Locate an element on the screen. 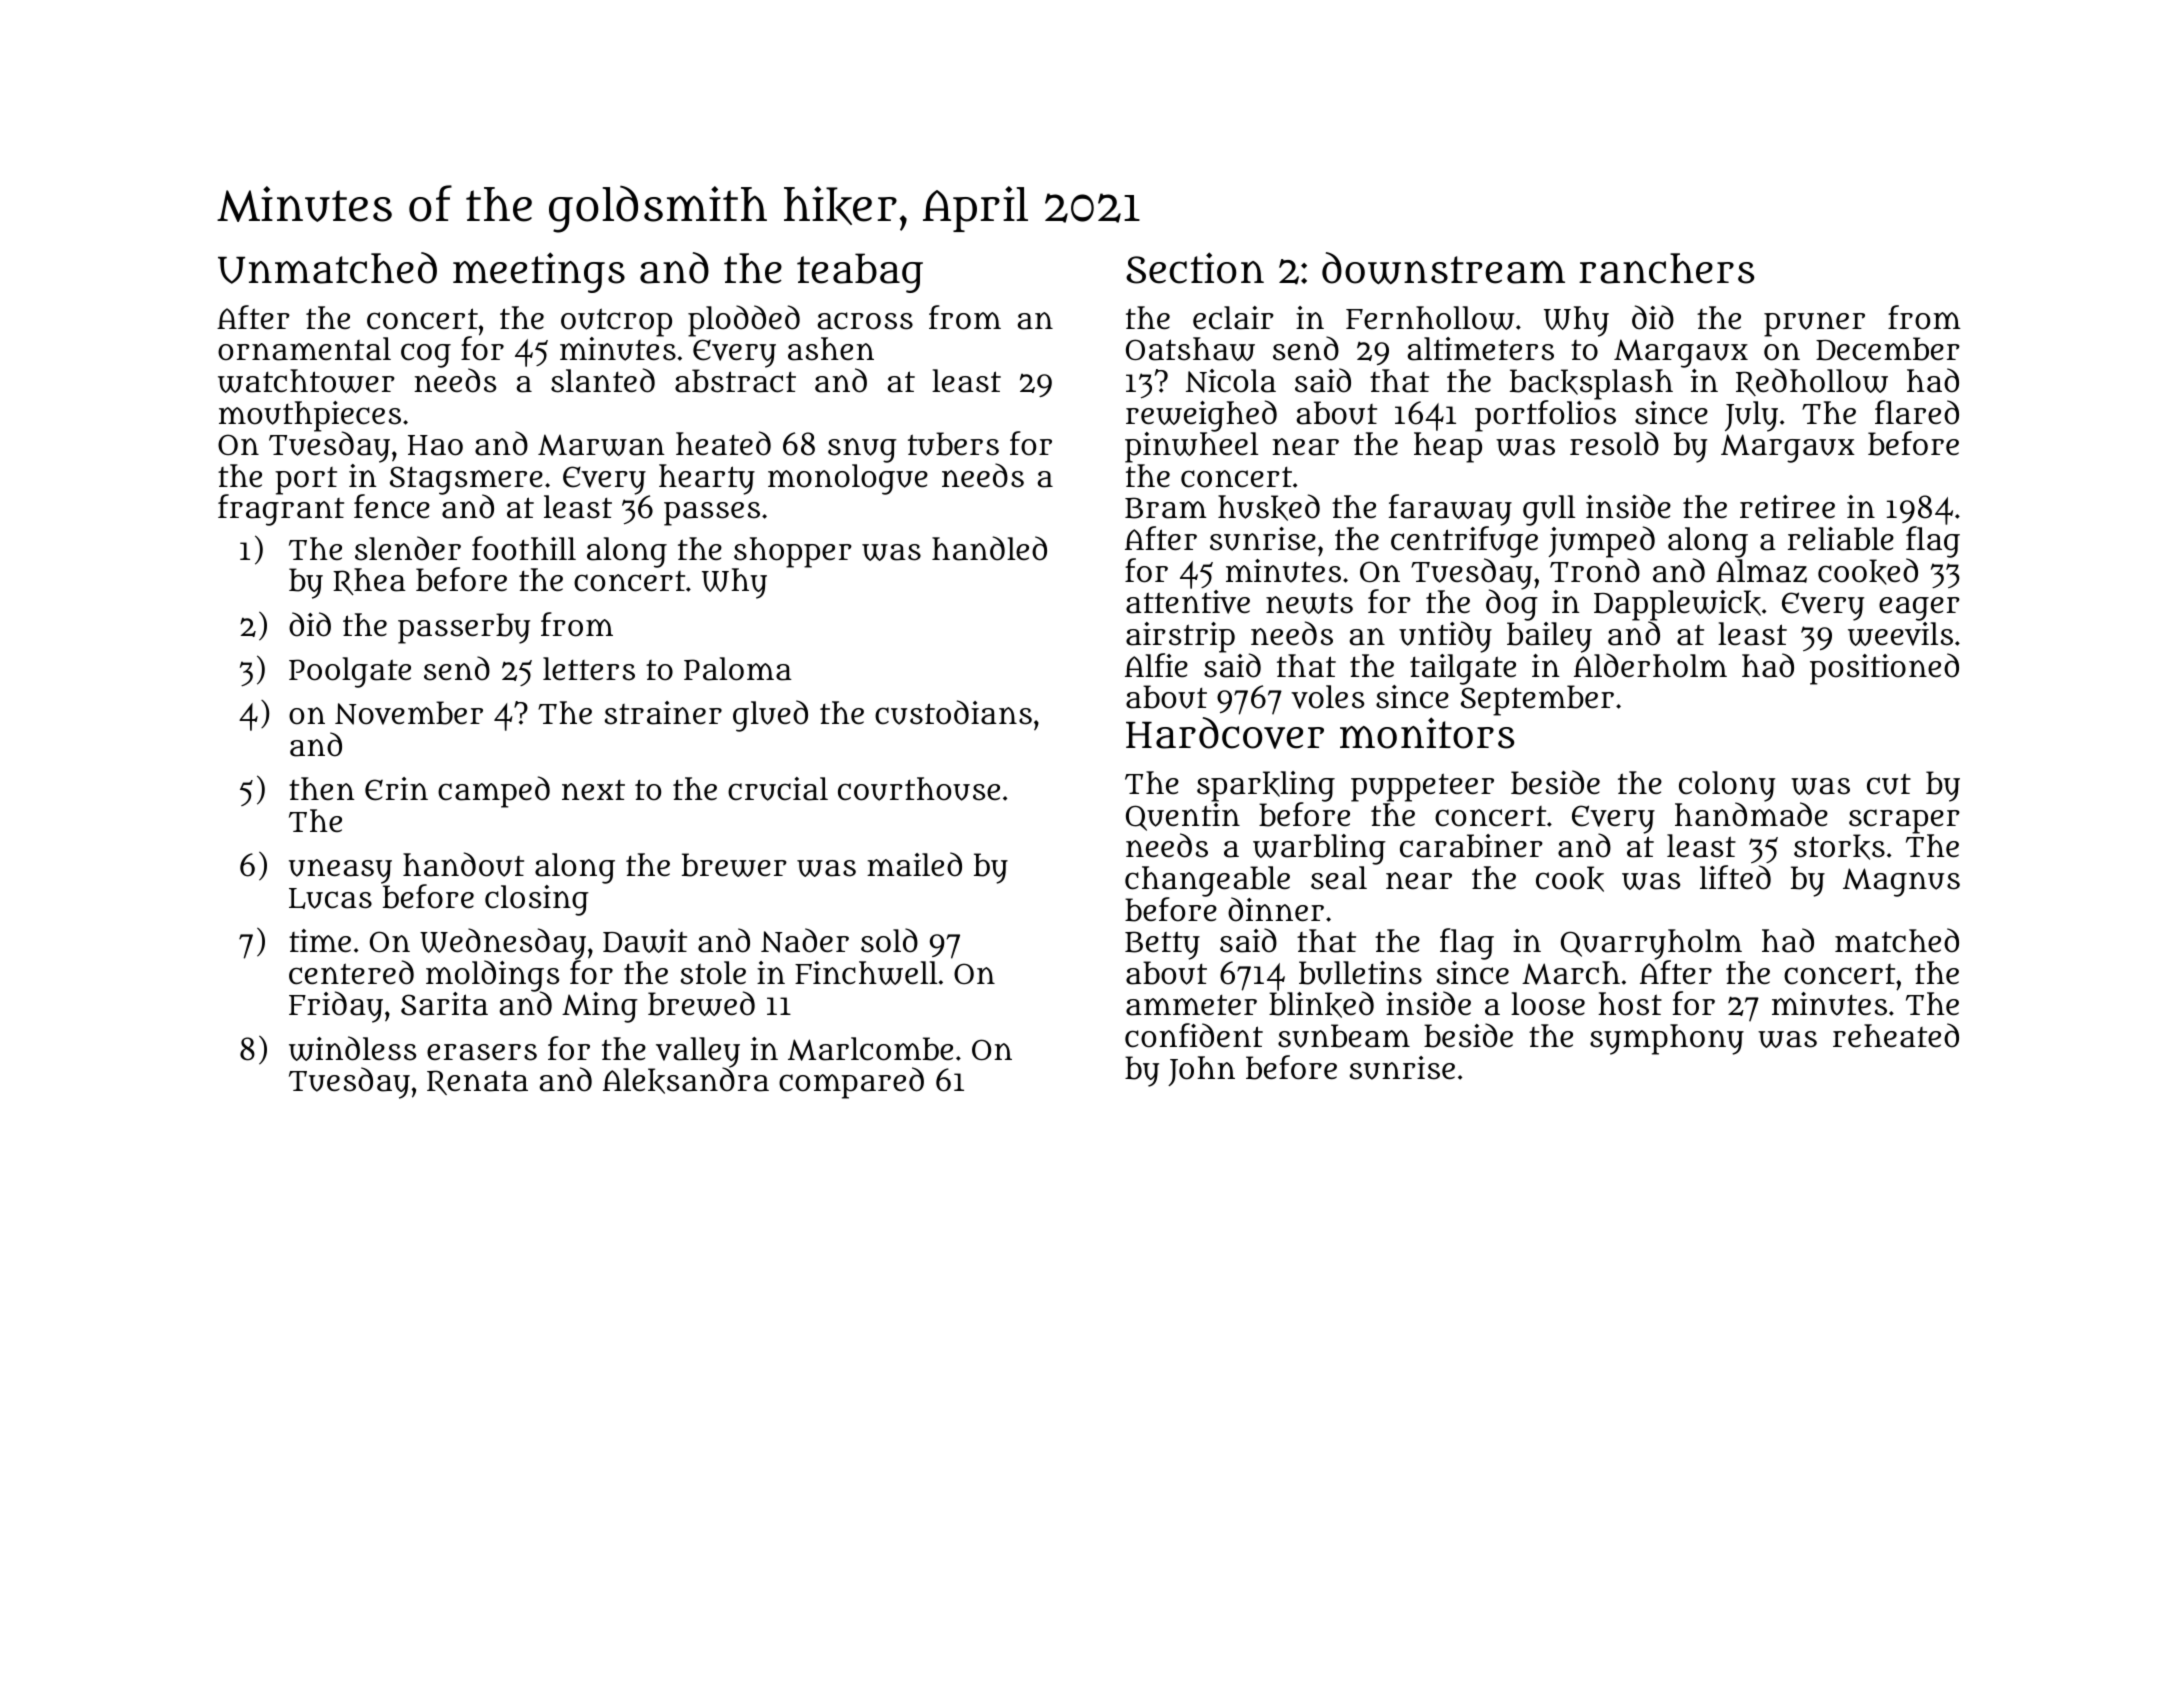  positioned is located at coordinates (1884, 669).
